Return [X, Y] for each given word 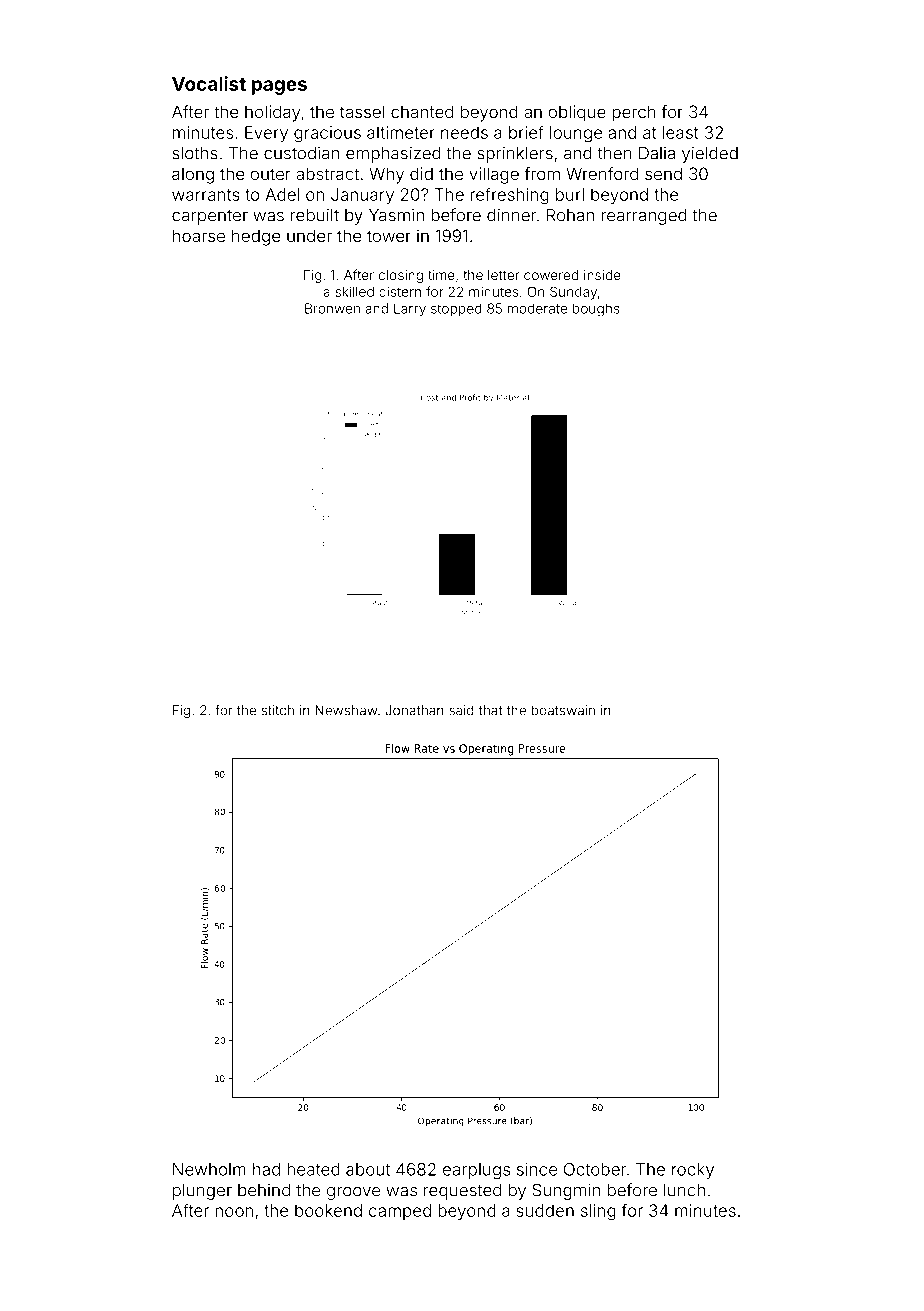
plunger [202, 1192]
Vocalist [209, 83]
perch [634, 113]
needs [464, 132]
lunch [684, 1190]
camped [400, 1212]
